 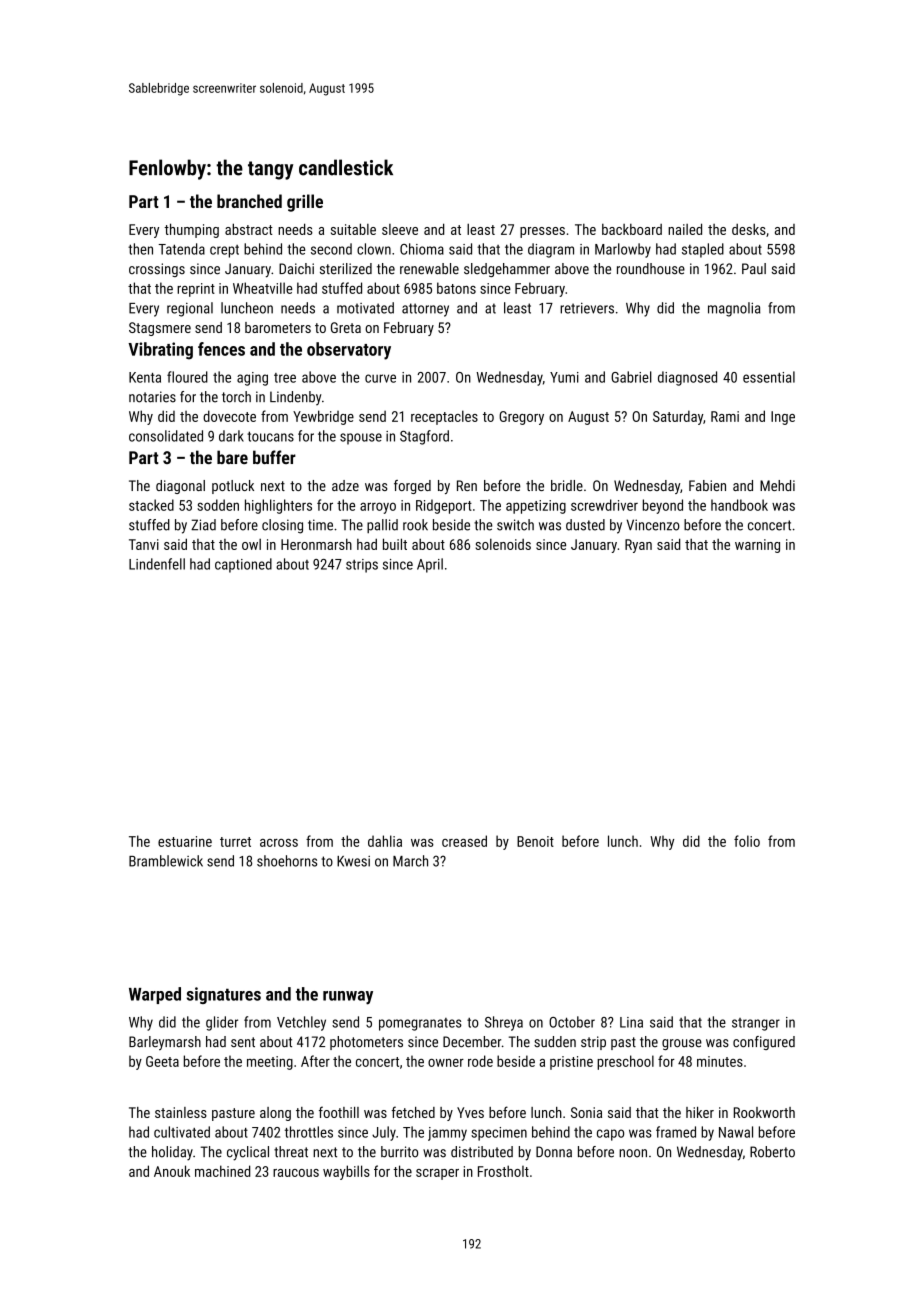 What do you see at coordinates (157, 270) in the screenshot?
I see `crossings` at bounding box center [157, 270].
